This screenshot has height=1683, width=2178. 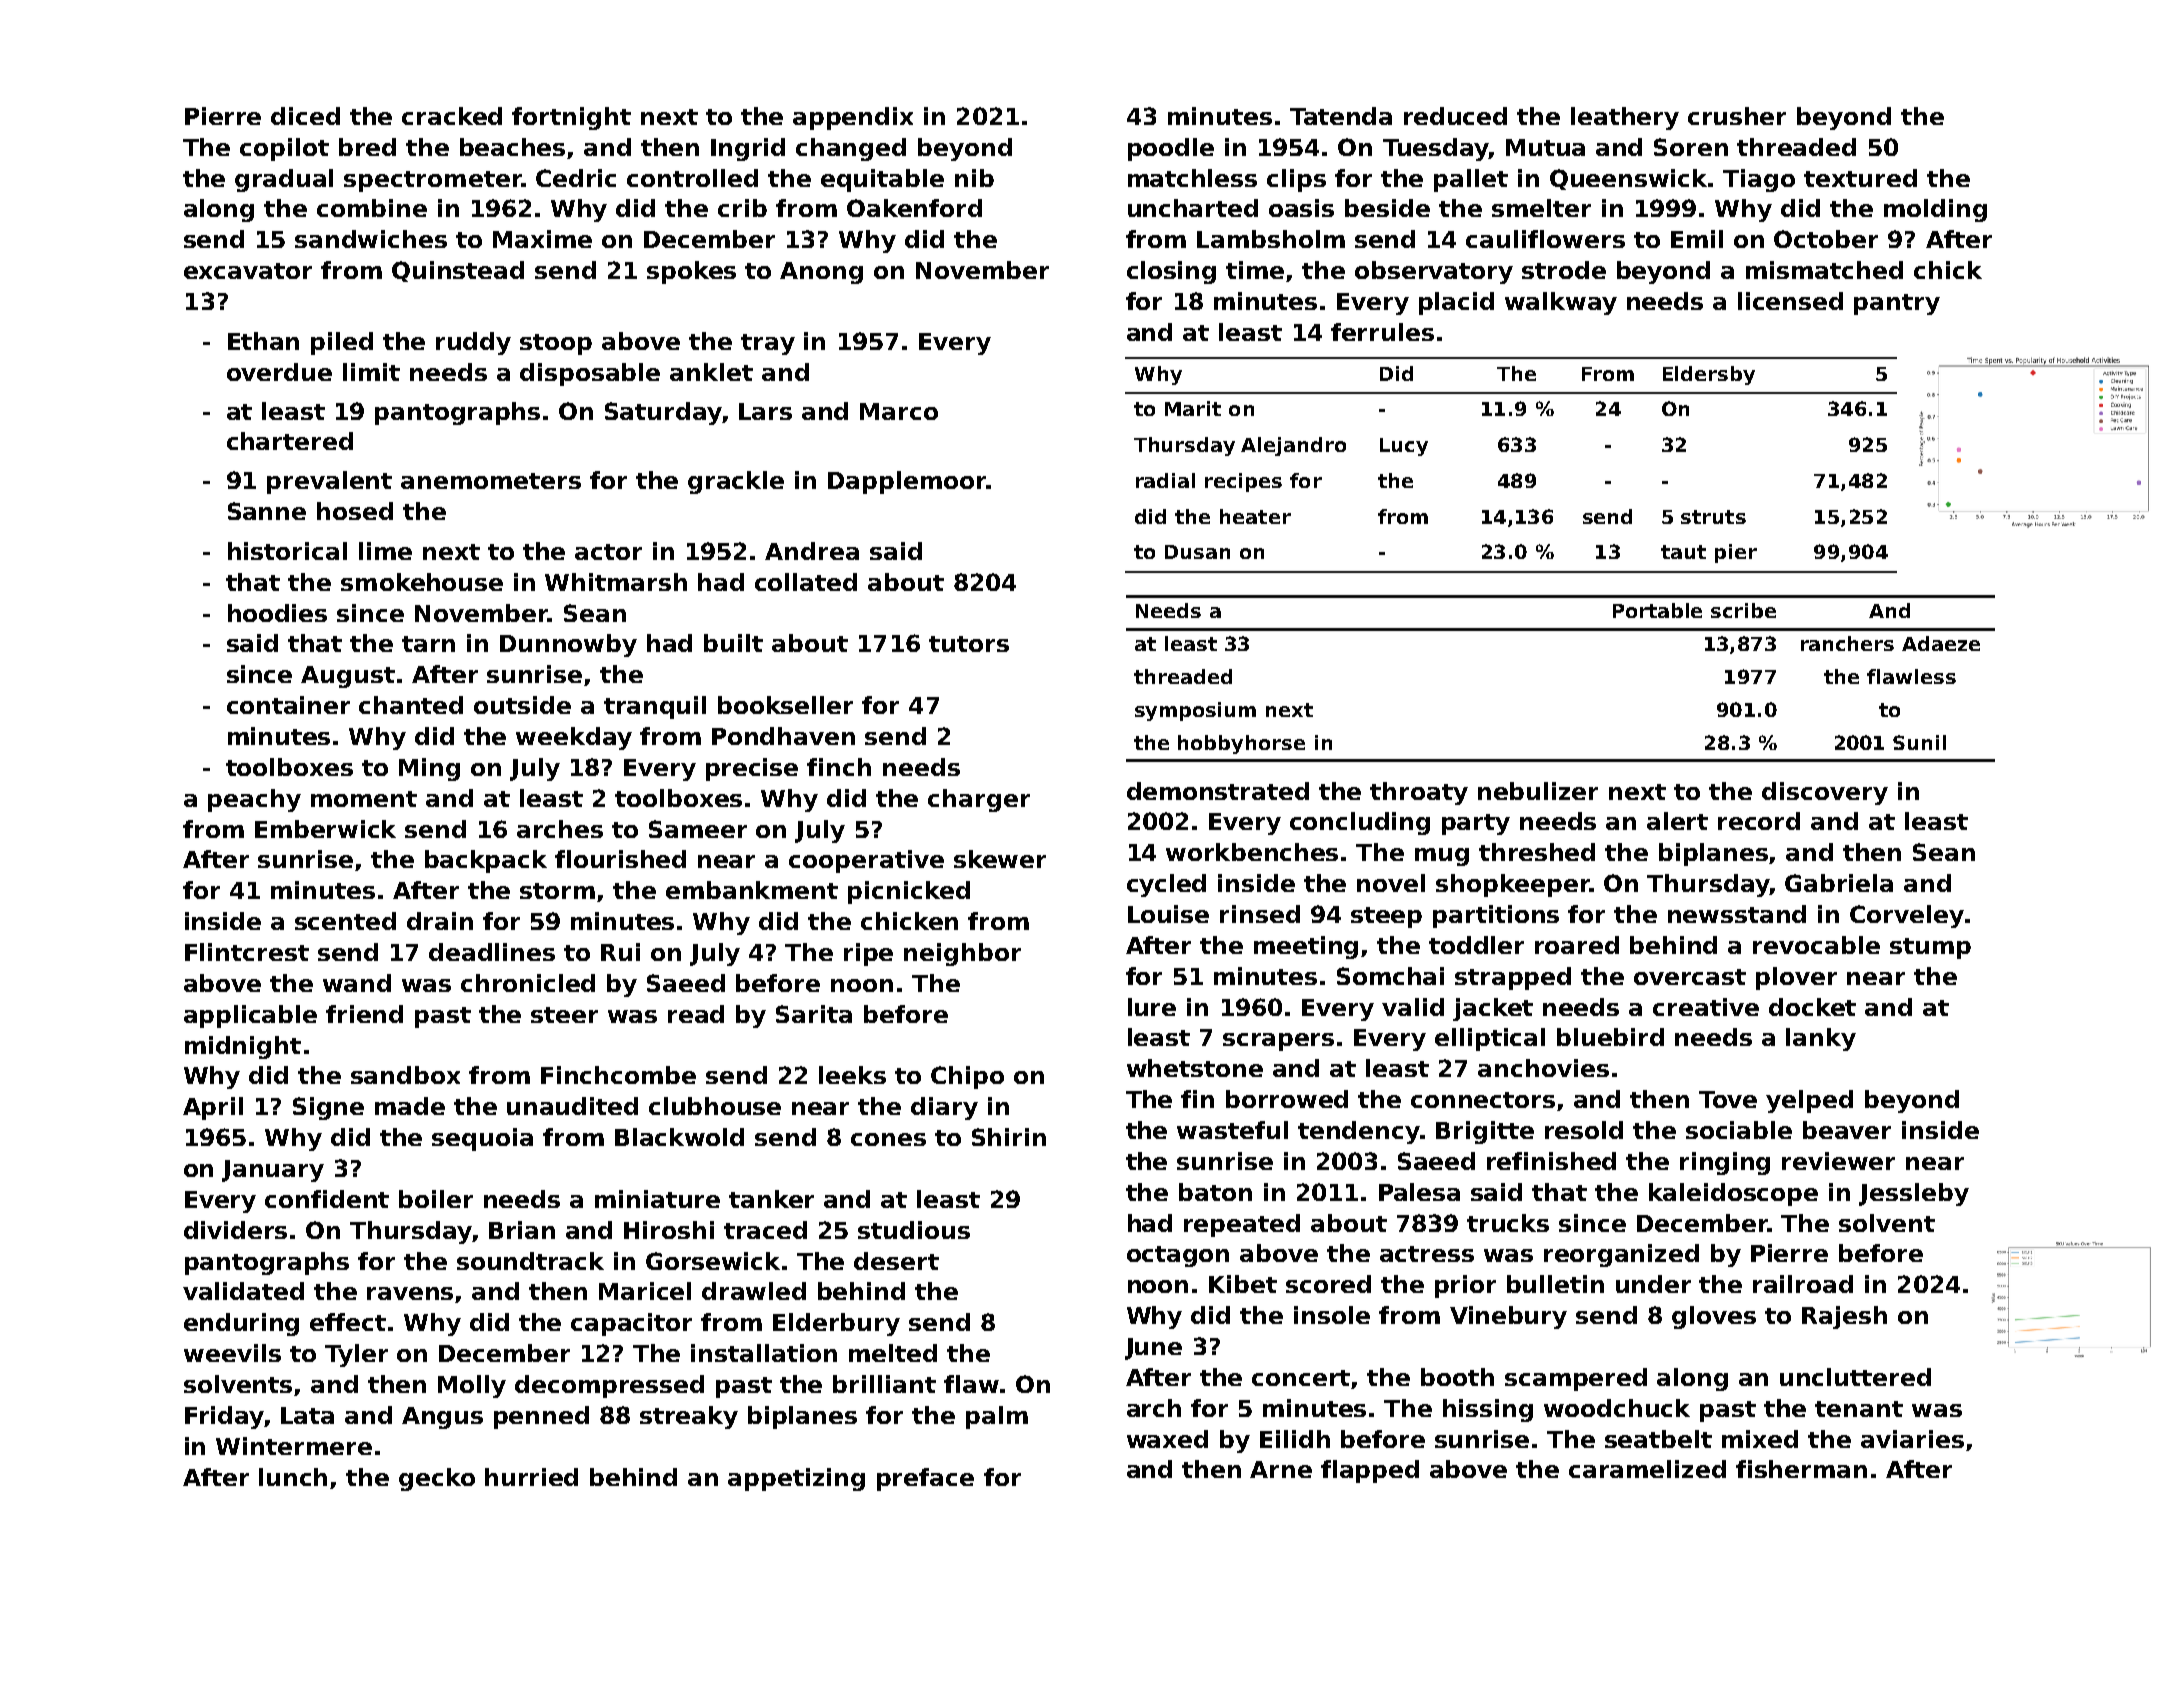 I want to click on cauliflowers, so click(x=1545, y=239).
